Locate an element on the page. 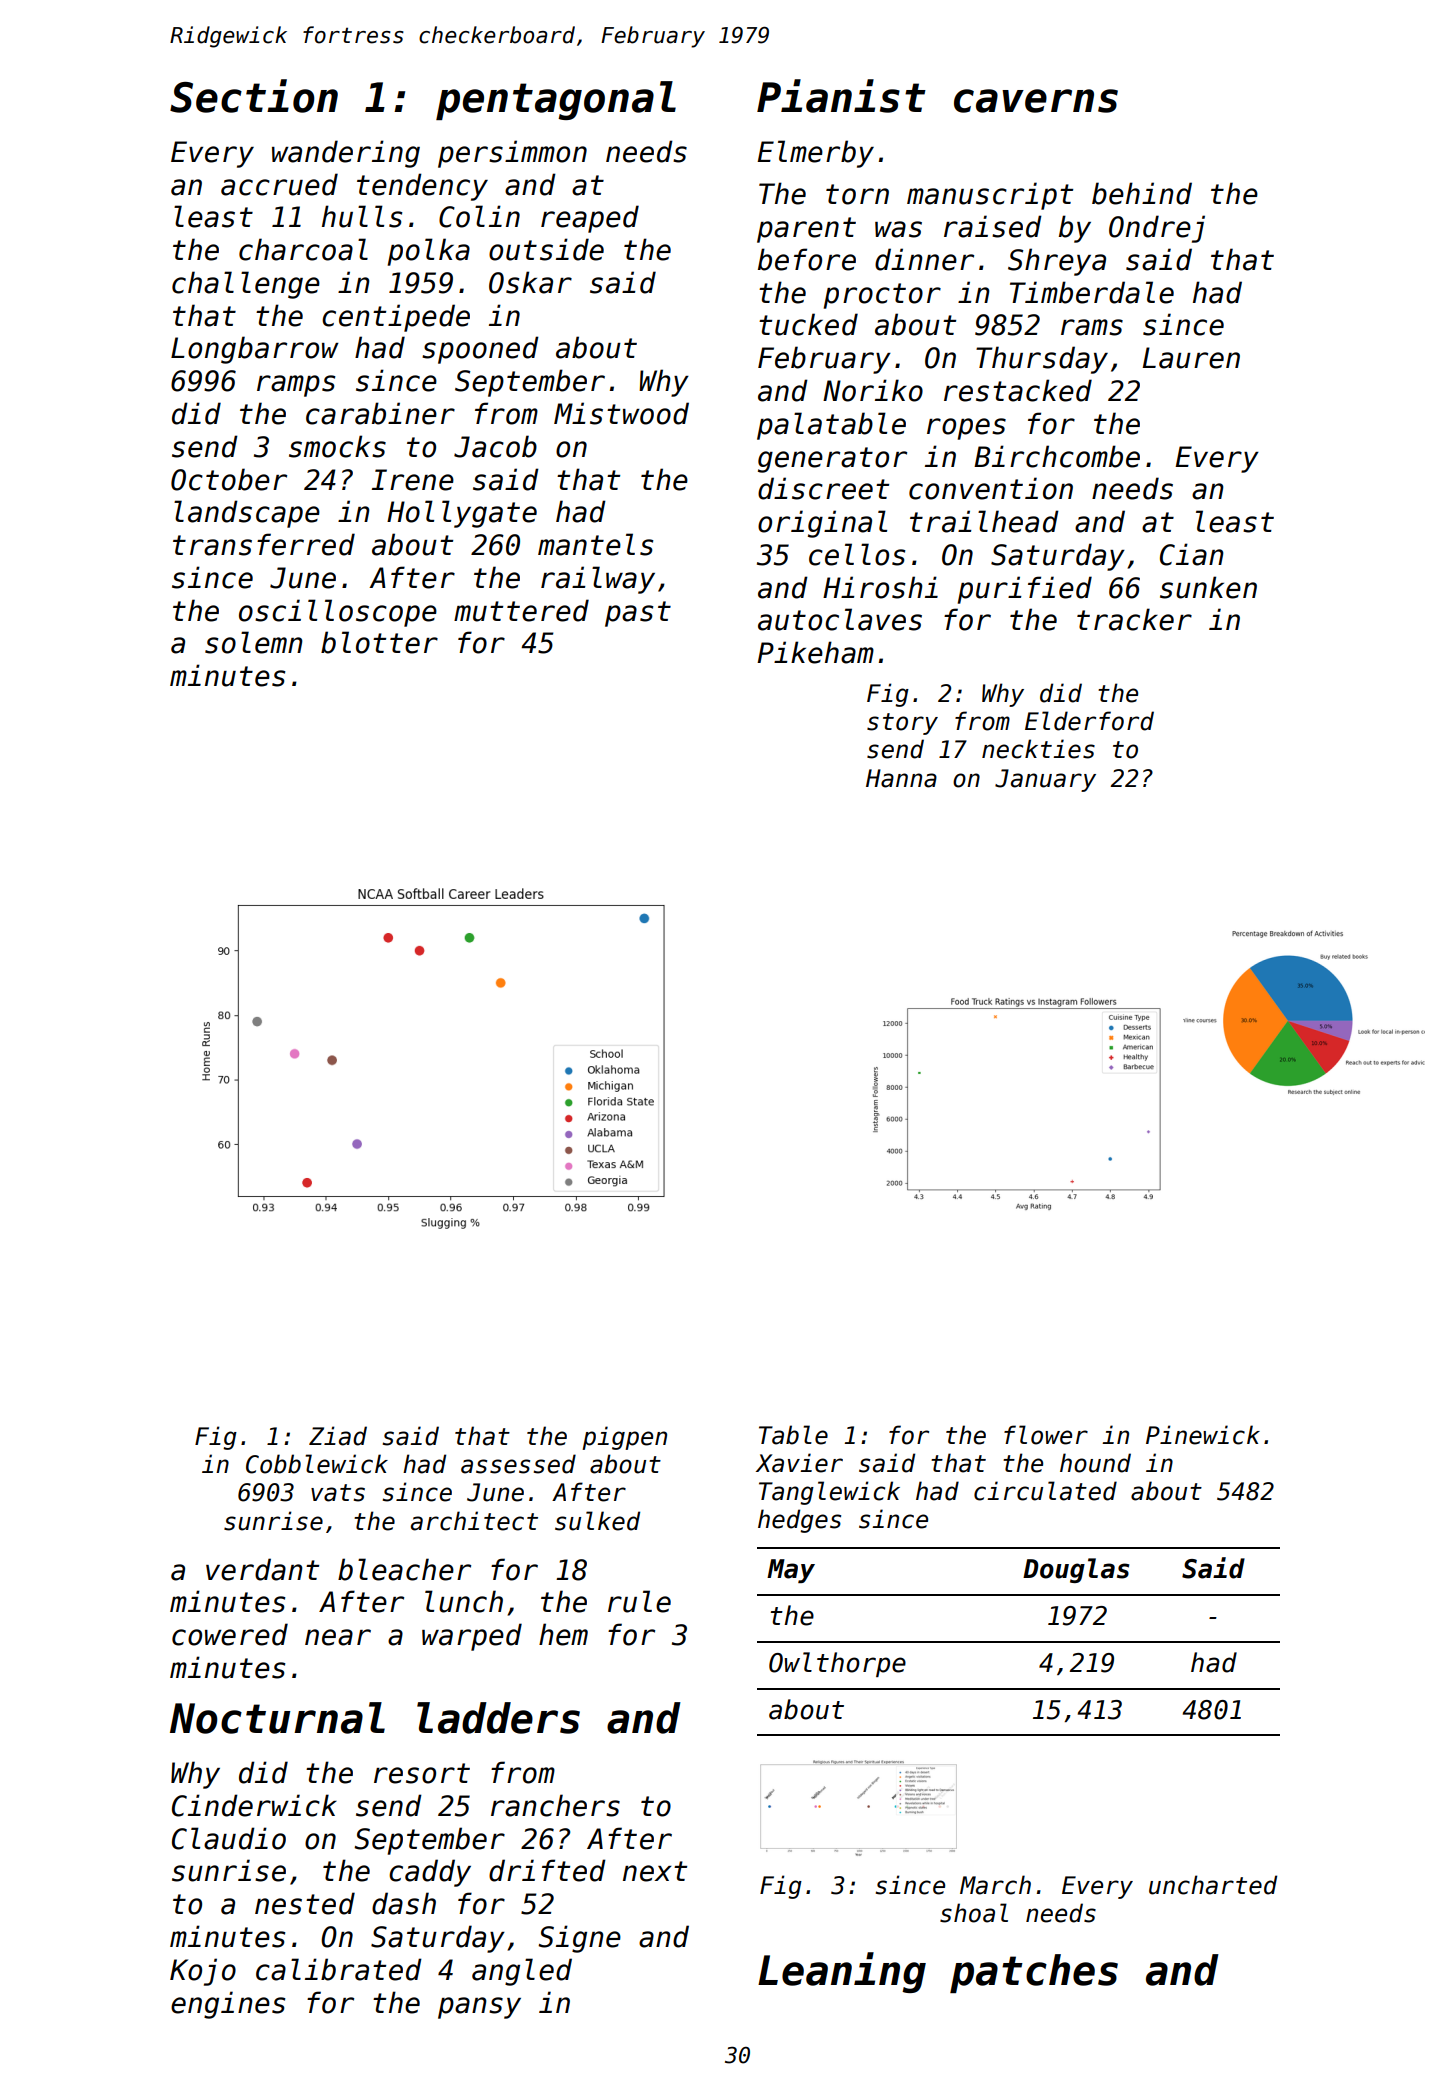  Pinewick is located at coordinates (1203, 1435).
